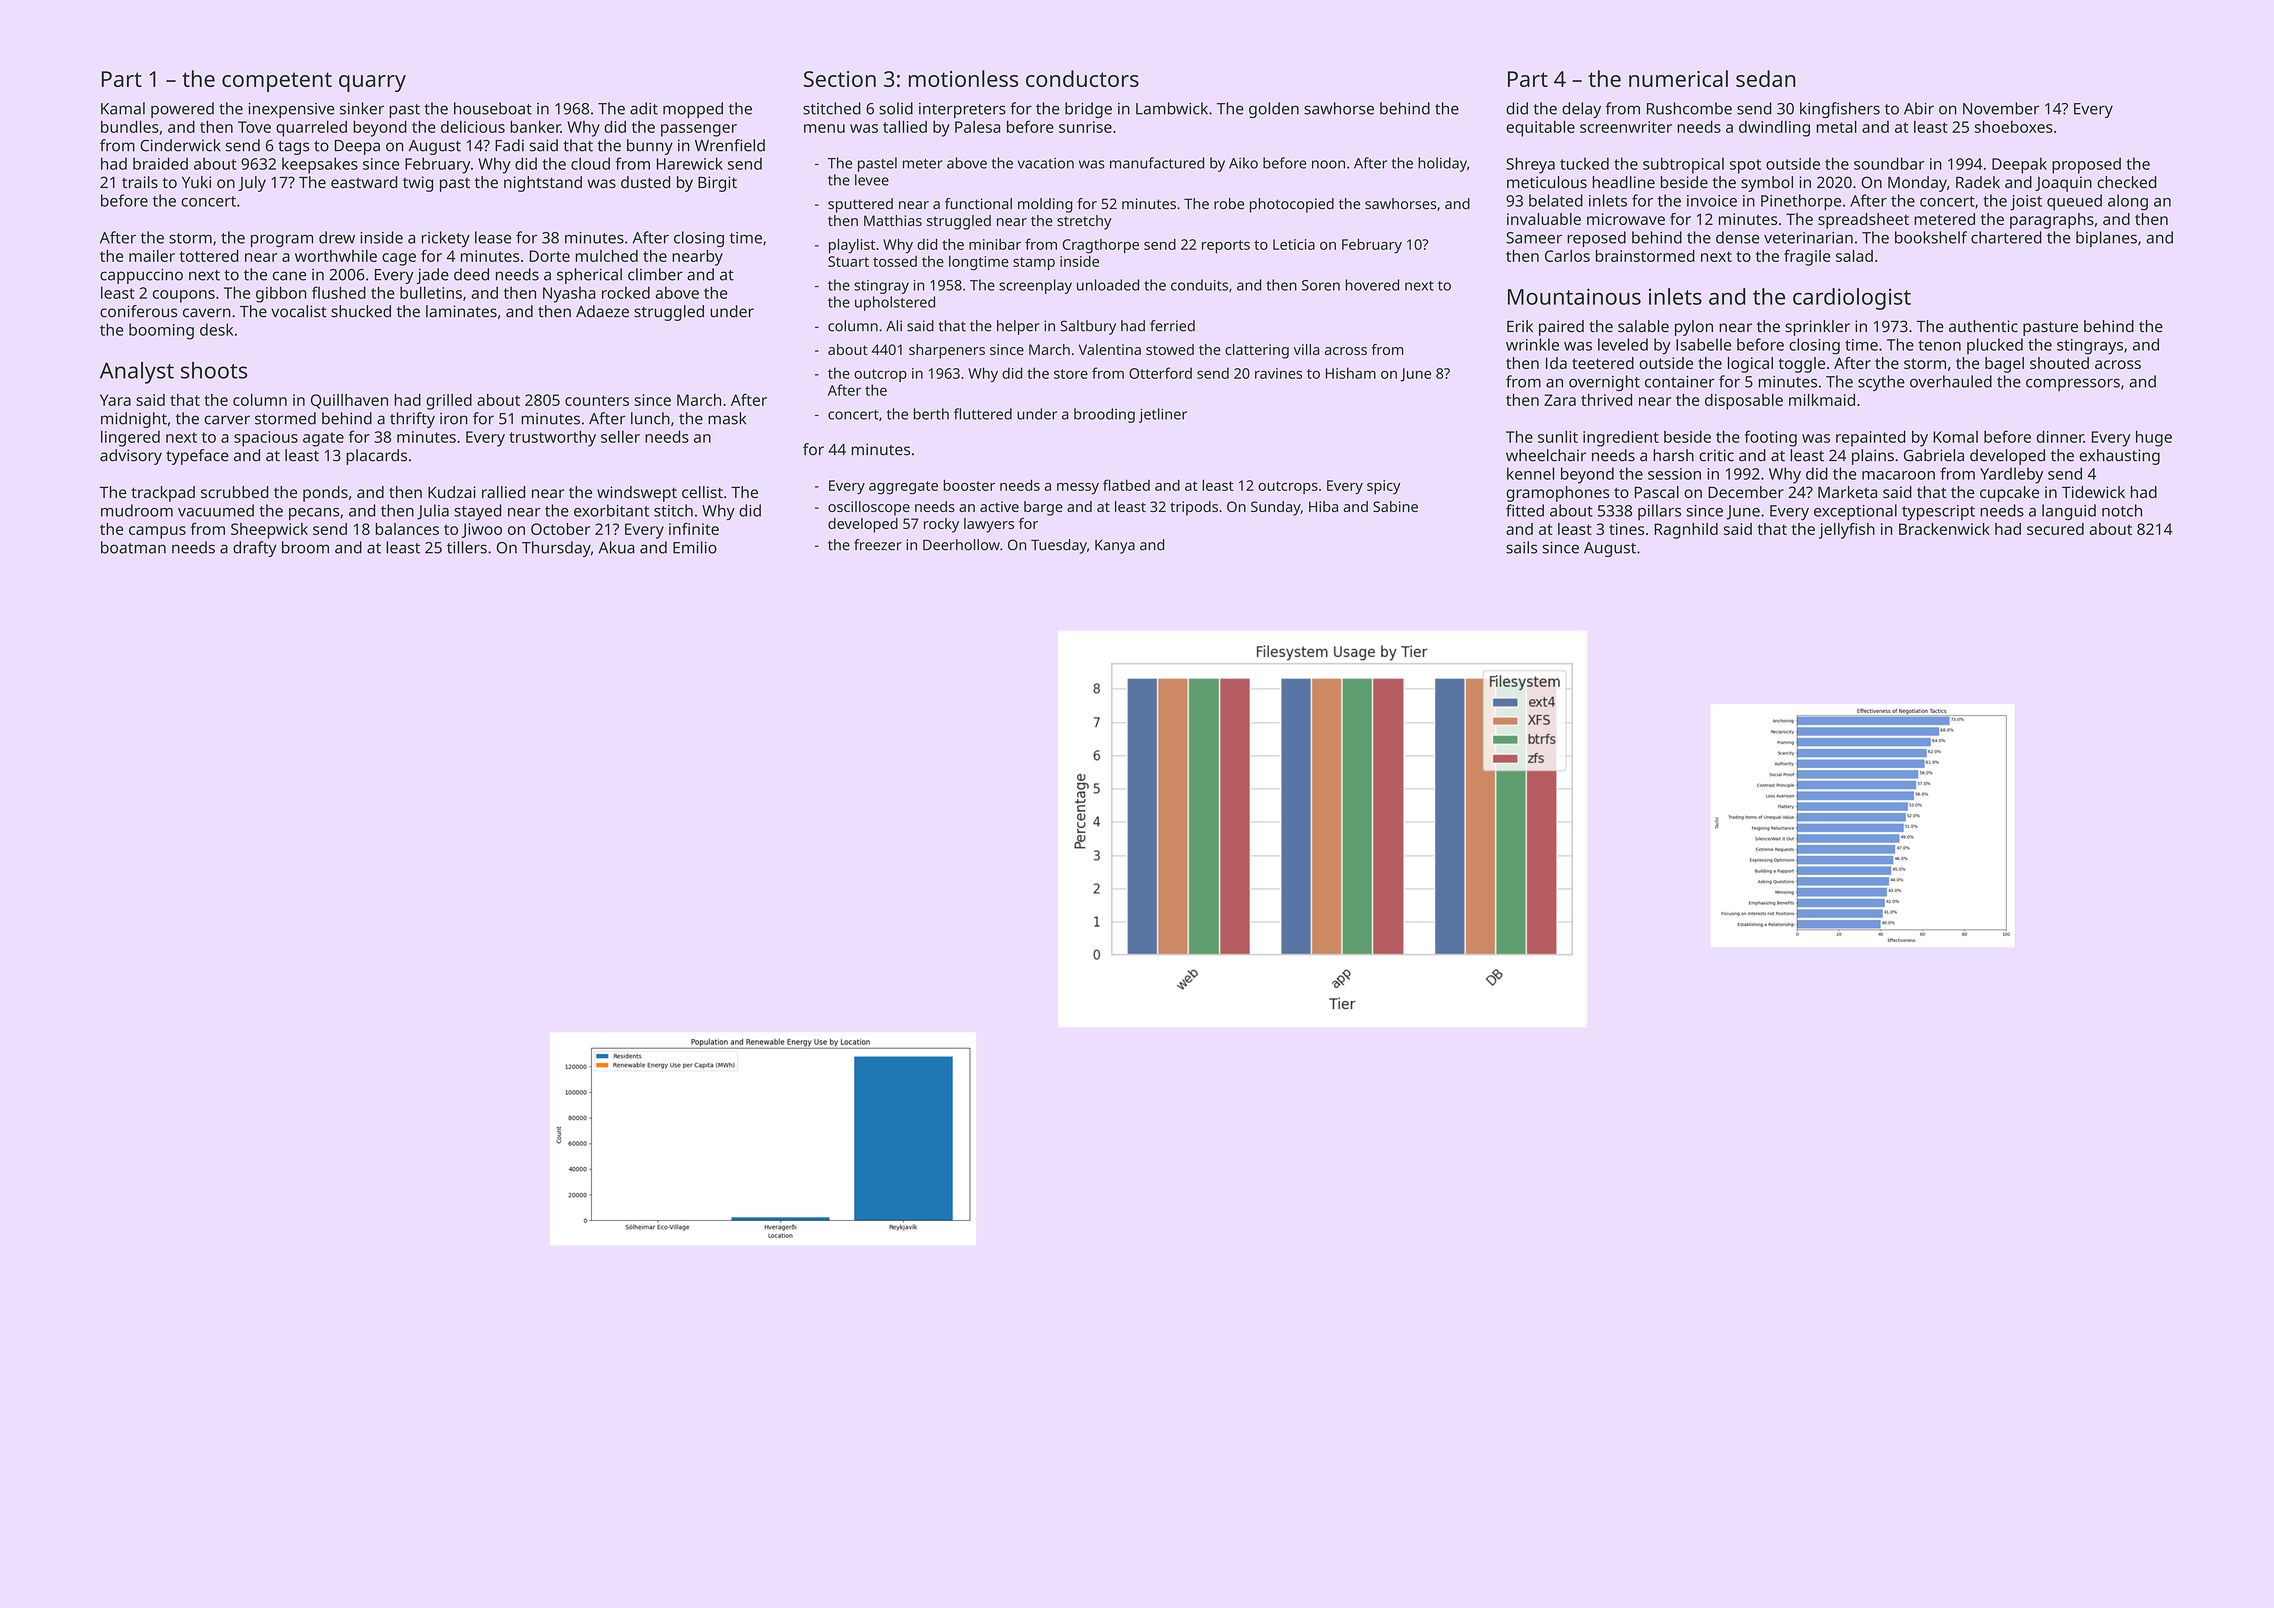 This screenshot has width=2274, height=1608. I want to click on Kanya, so click(1115, 547).
